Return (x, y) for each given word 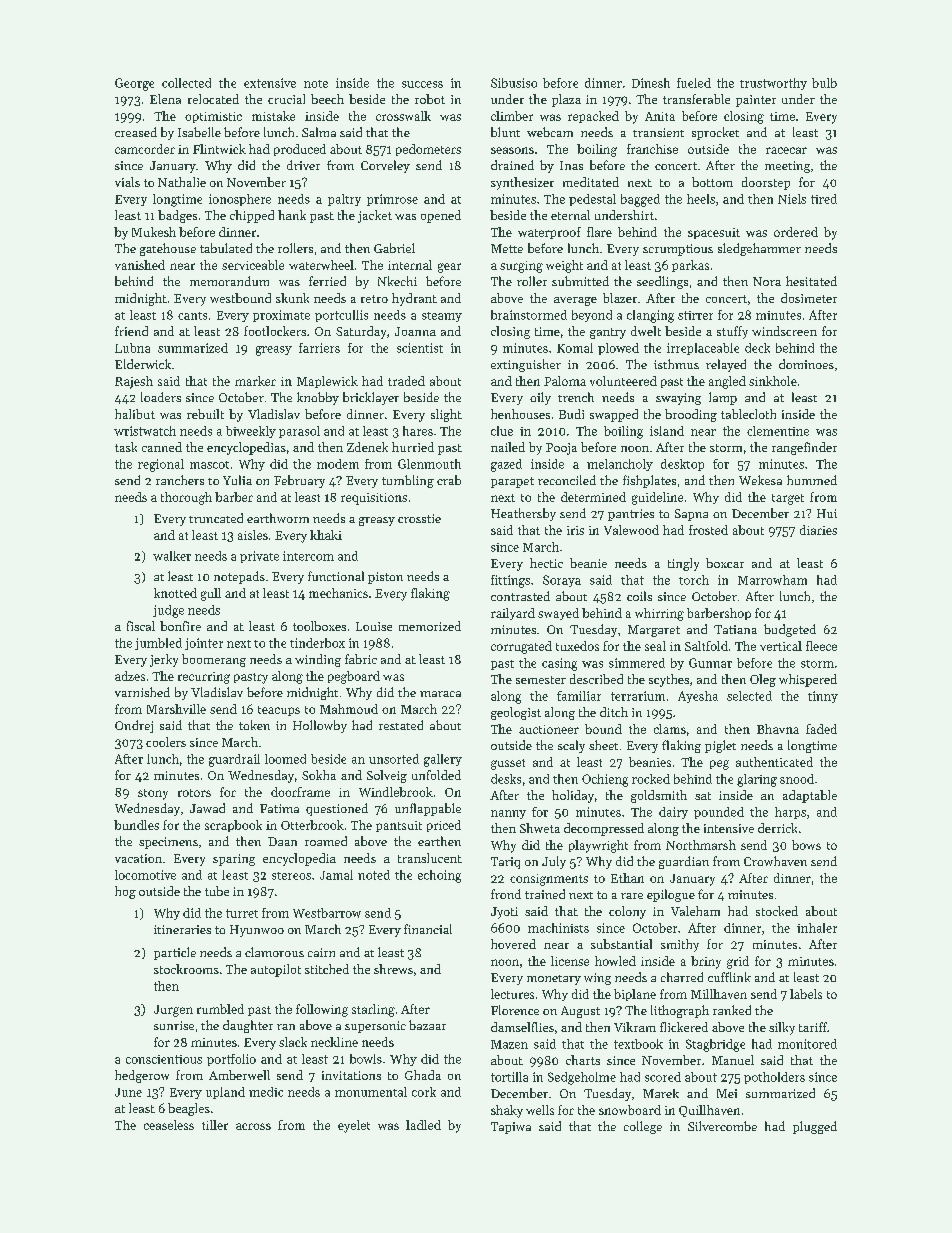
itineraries (182, 929)
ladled (423, 1125)
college (643, 1127)
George (134, 84)
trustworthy (773, 84)
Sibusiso (514, 83)
